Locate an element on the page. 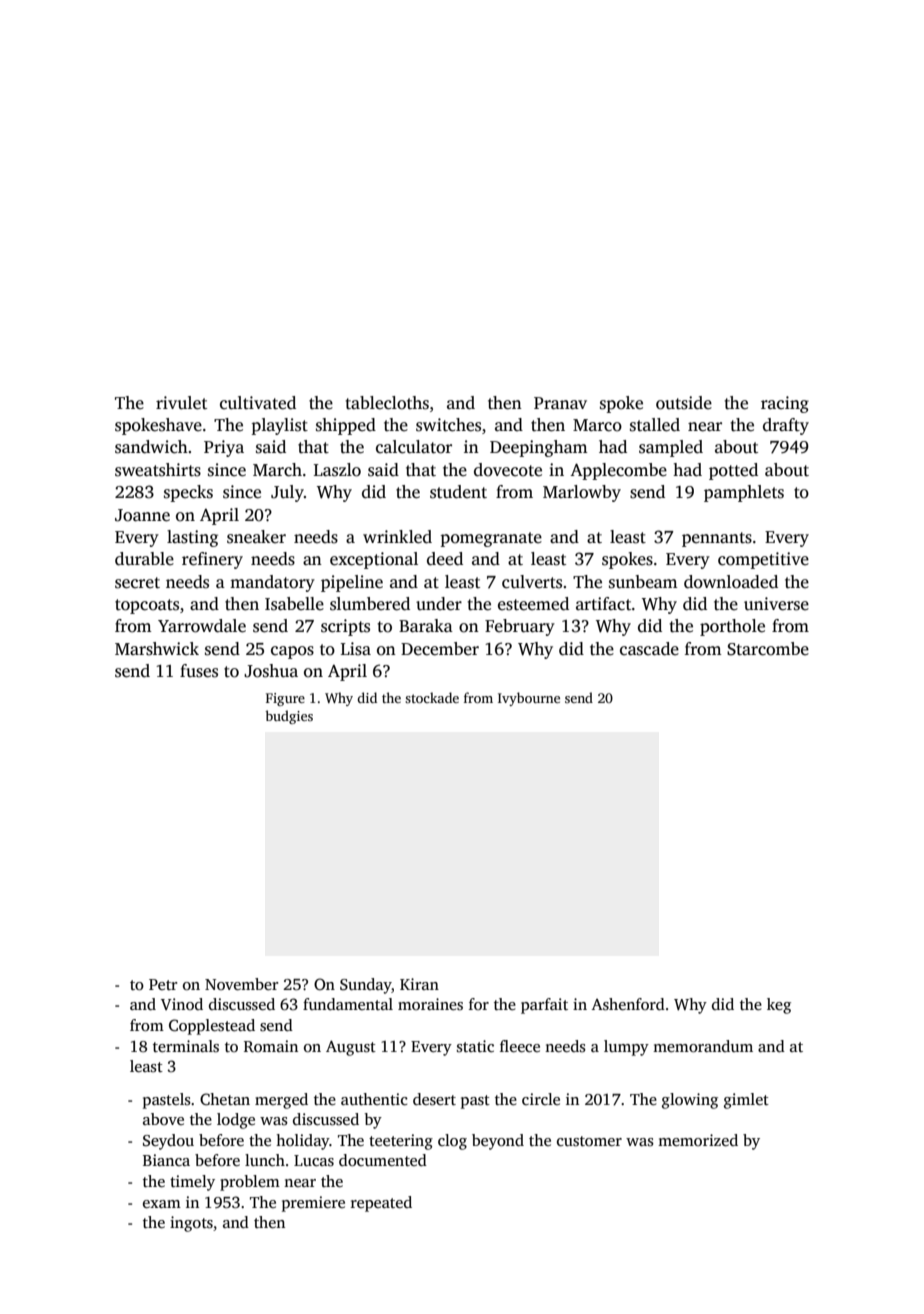 The image size is (924, 1314). memorized is located at coordinates (698, 1140).
